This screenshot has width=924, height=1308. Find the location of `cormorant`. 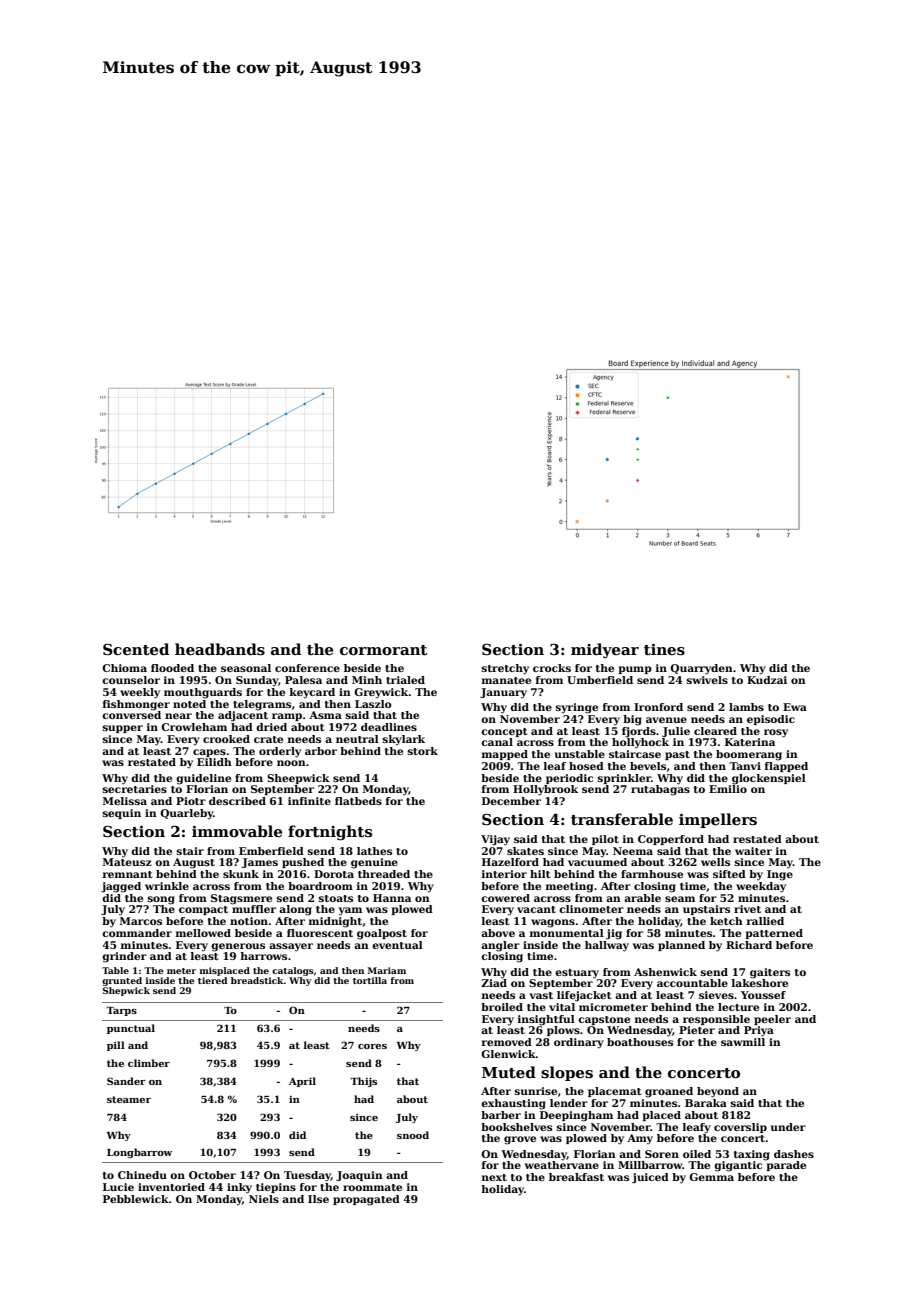

cormorant is located at coordinates (383, 650).
